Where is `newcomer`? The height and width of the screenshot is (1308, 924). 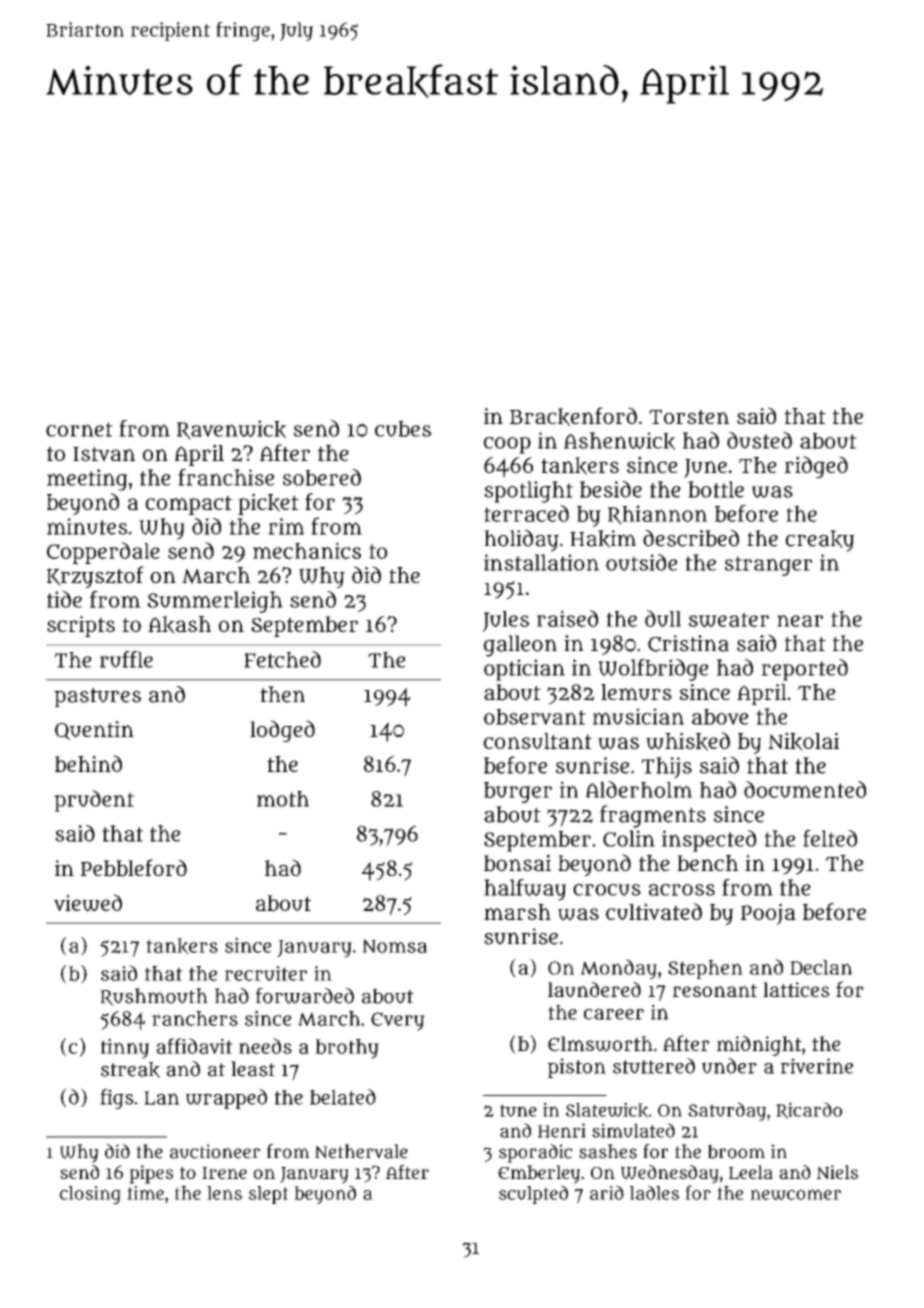
newcomer is located at coordinates (795, 1194).
